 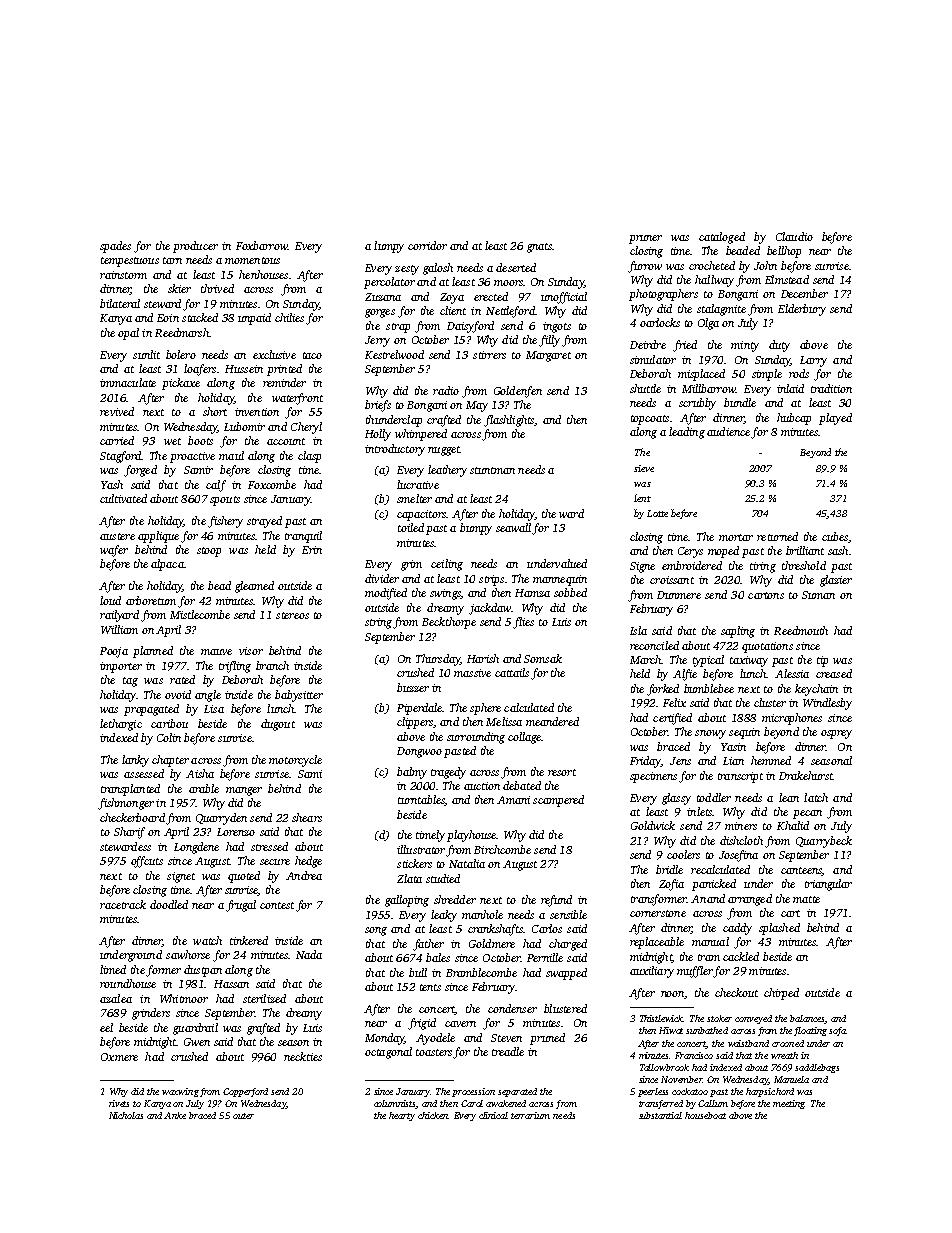 I want to click on Nicholas, so click(x=126, y=1115).
